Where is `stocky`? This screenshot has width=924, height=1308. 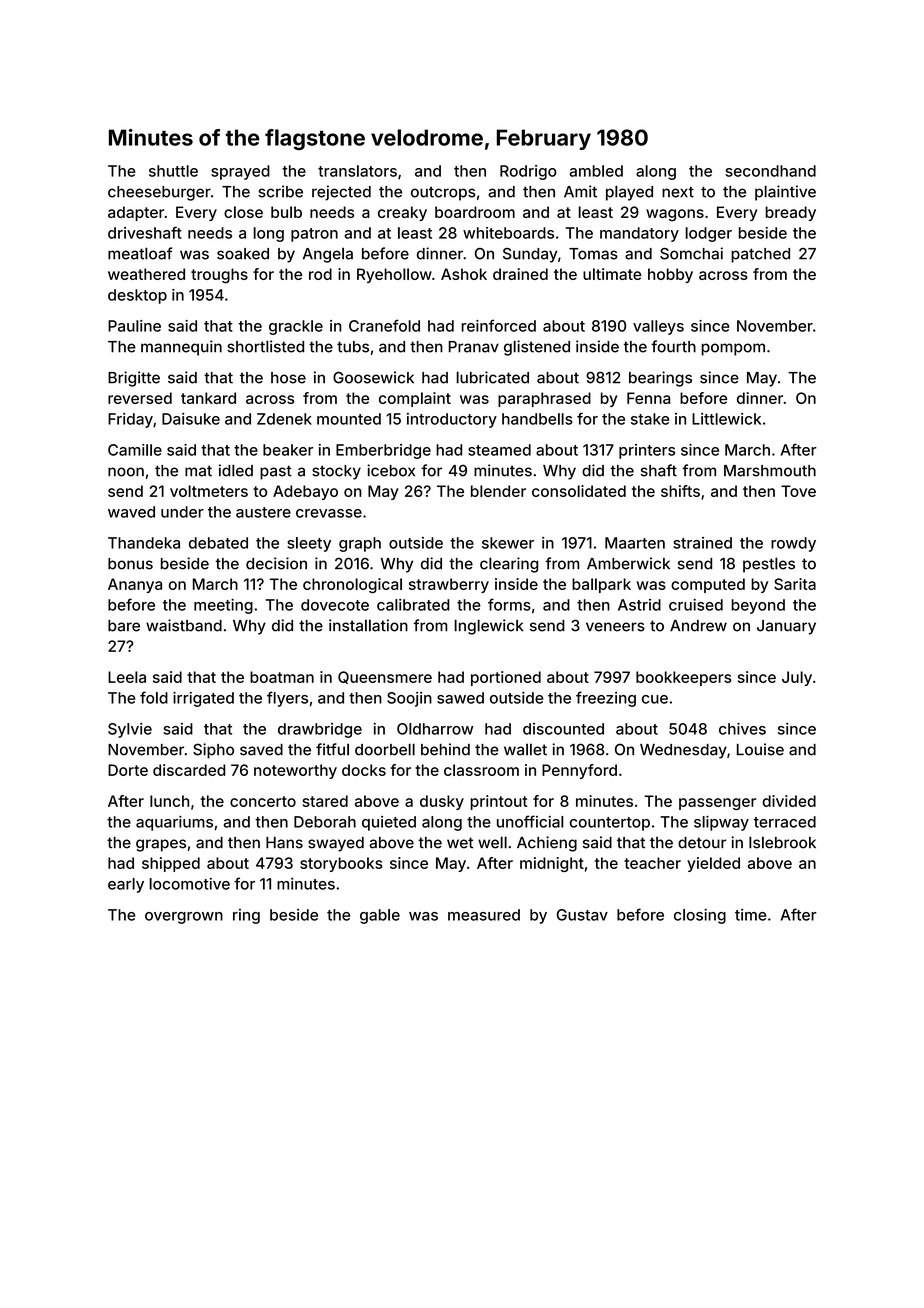 stocky is located at coordinates (336, 472).
